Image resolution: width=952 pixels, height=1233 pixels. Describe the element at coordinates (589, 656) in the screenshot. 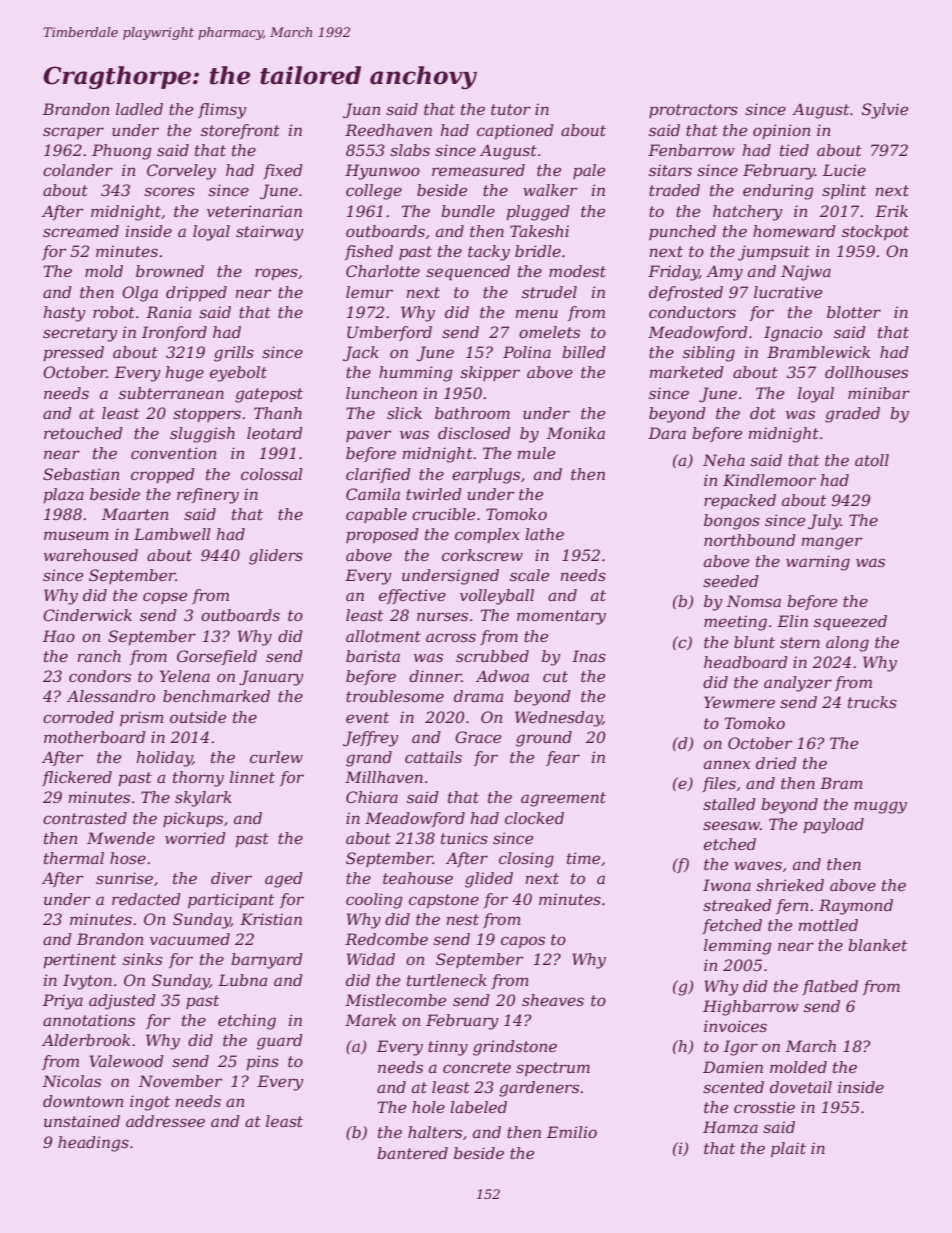

I see `Inas` at that location.
